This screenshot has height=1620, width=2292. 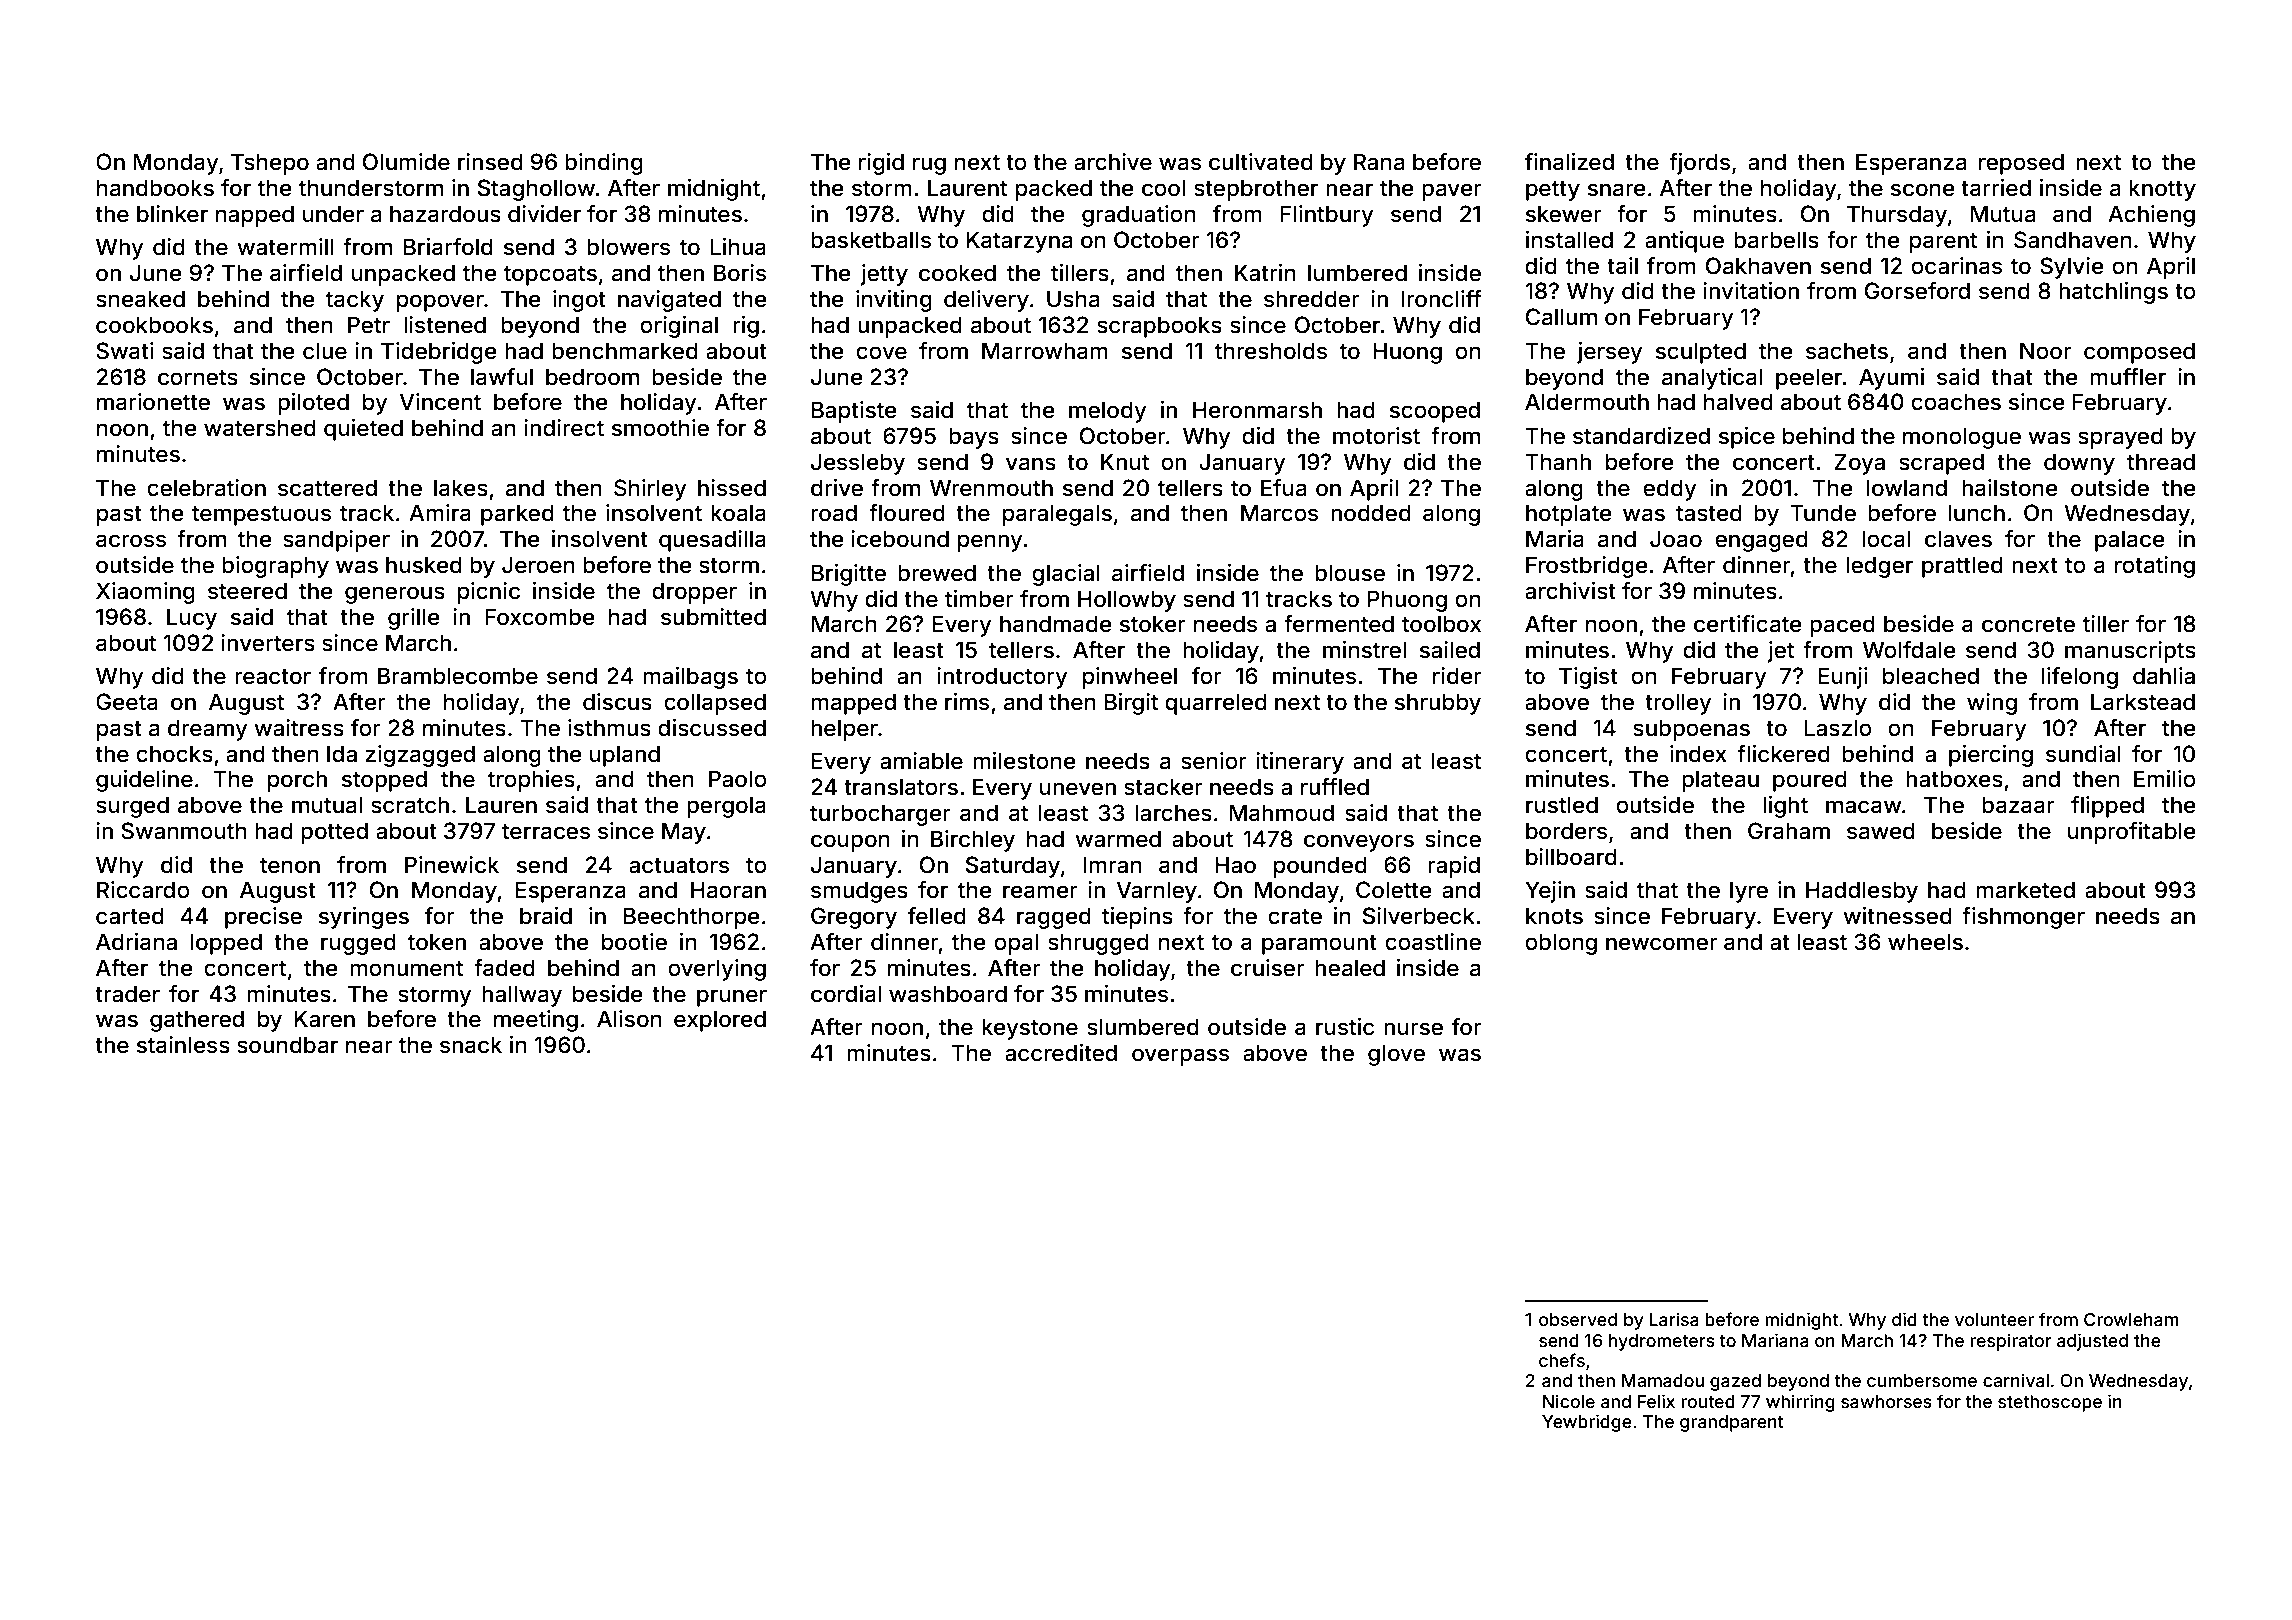 I want to click on paced, so click(x=1842, y=626).
